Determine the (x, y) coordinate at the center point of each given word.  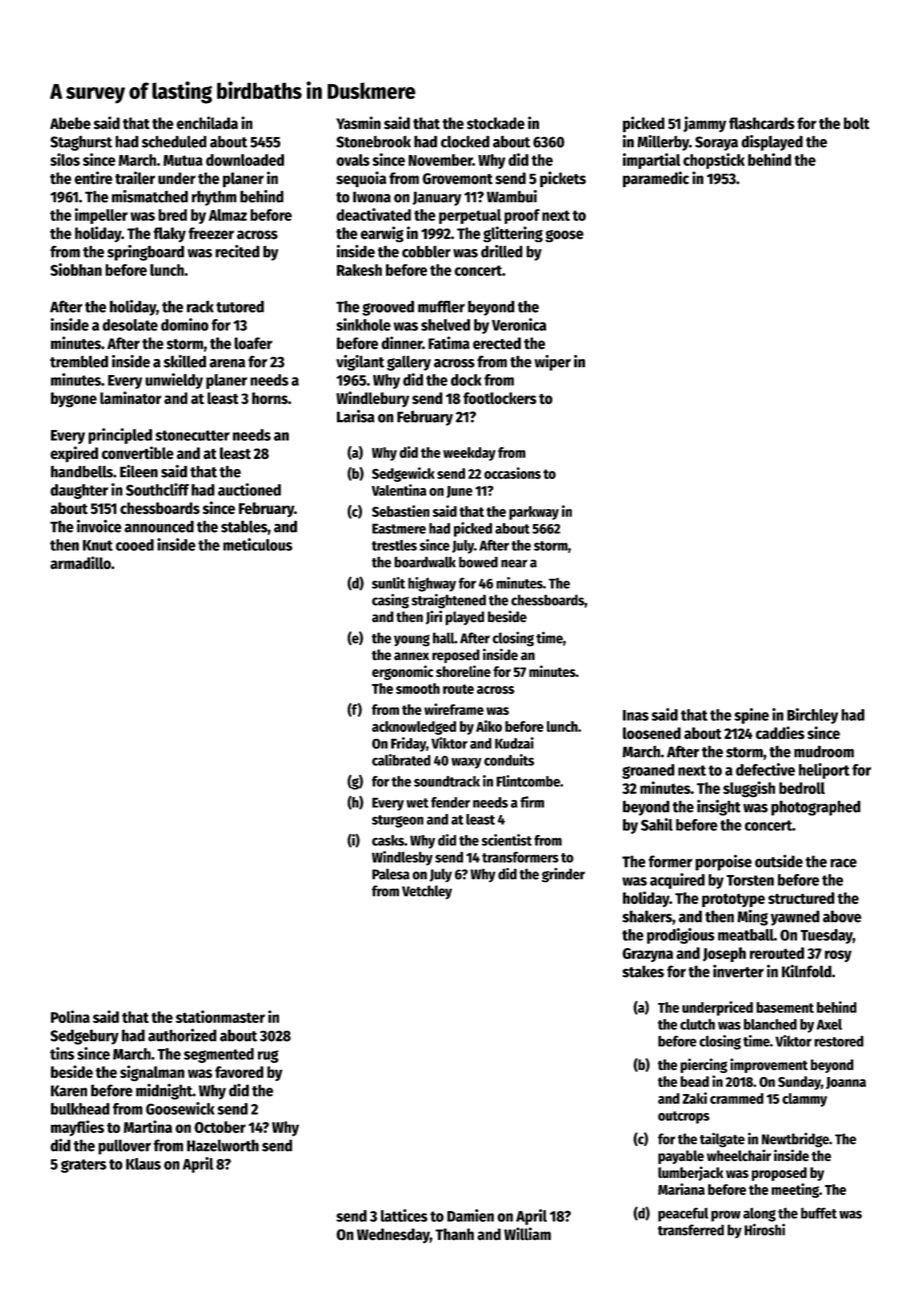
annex (411, 656)
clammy (804, 1100)
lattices (404, 1215)
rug (268, 1056)
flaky (169, 234)
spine (751, 716)
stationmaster (220, 1016)
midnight (164, 1091)
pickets (563, 179)
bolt (857, 123)
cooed (135, 545)
